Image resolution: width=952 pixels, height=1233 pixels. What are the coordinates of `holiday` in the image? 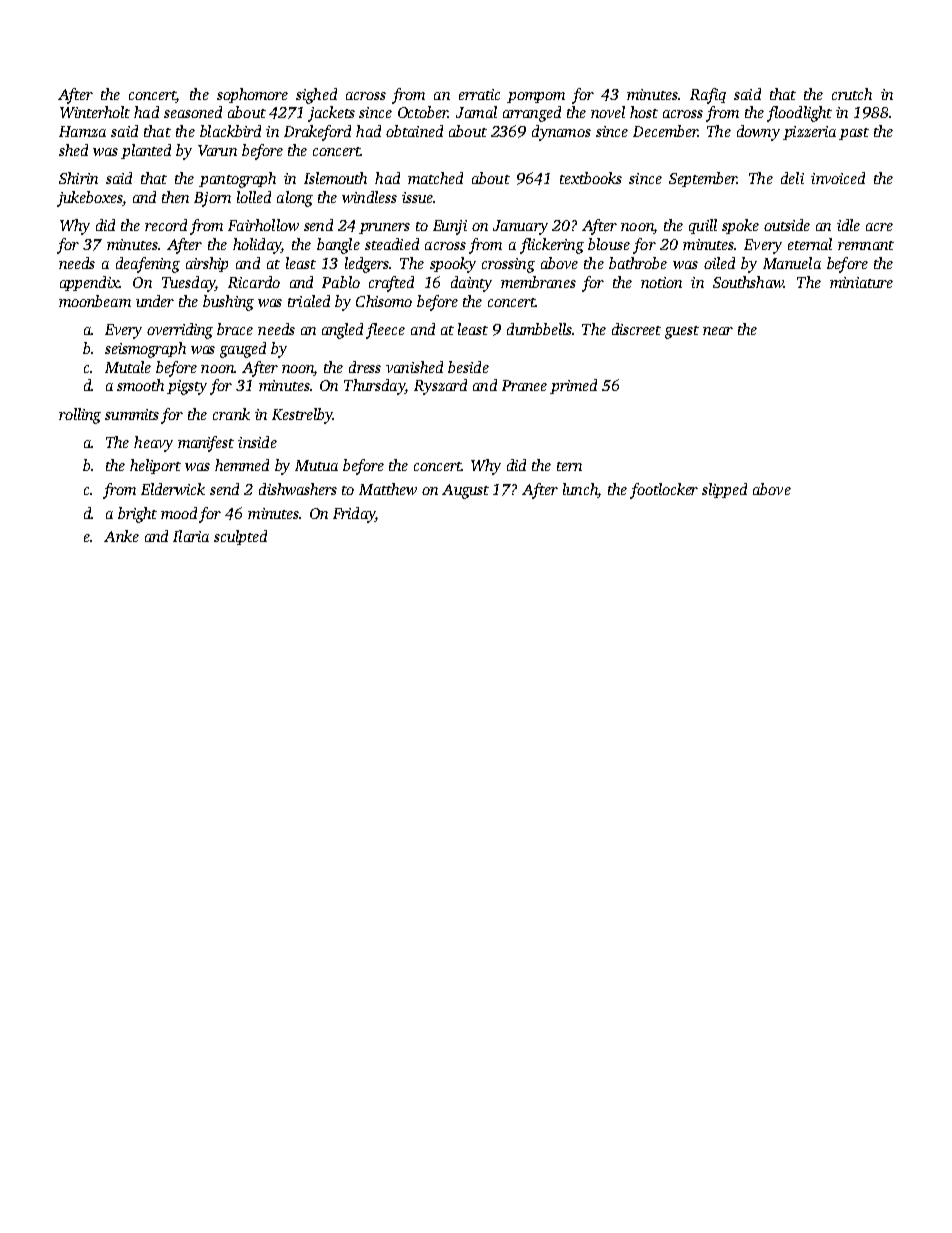 It's located at (257, 246).
